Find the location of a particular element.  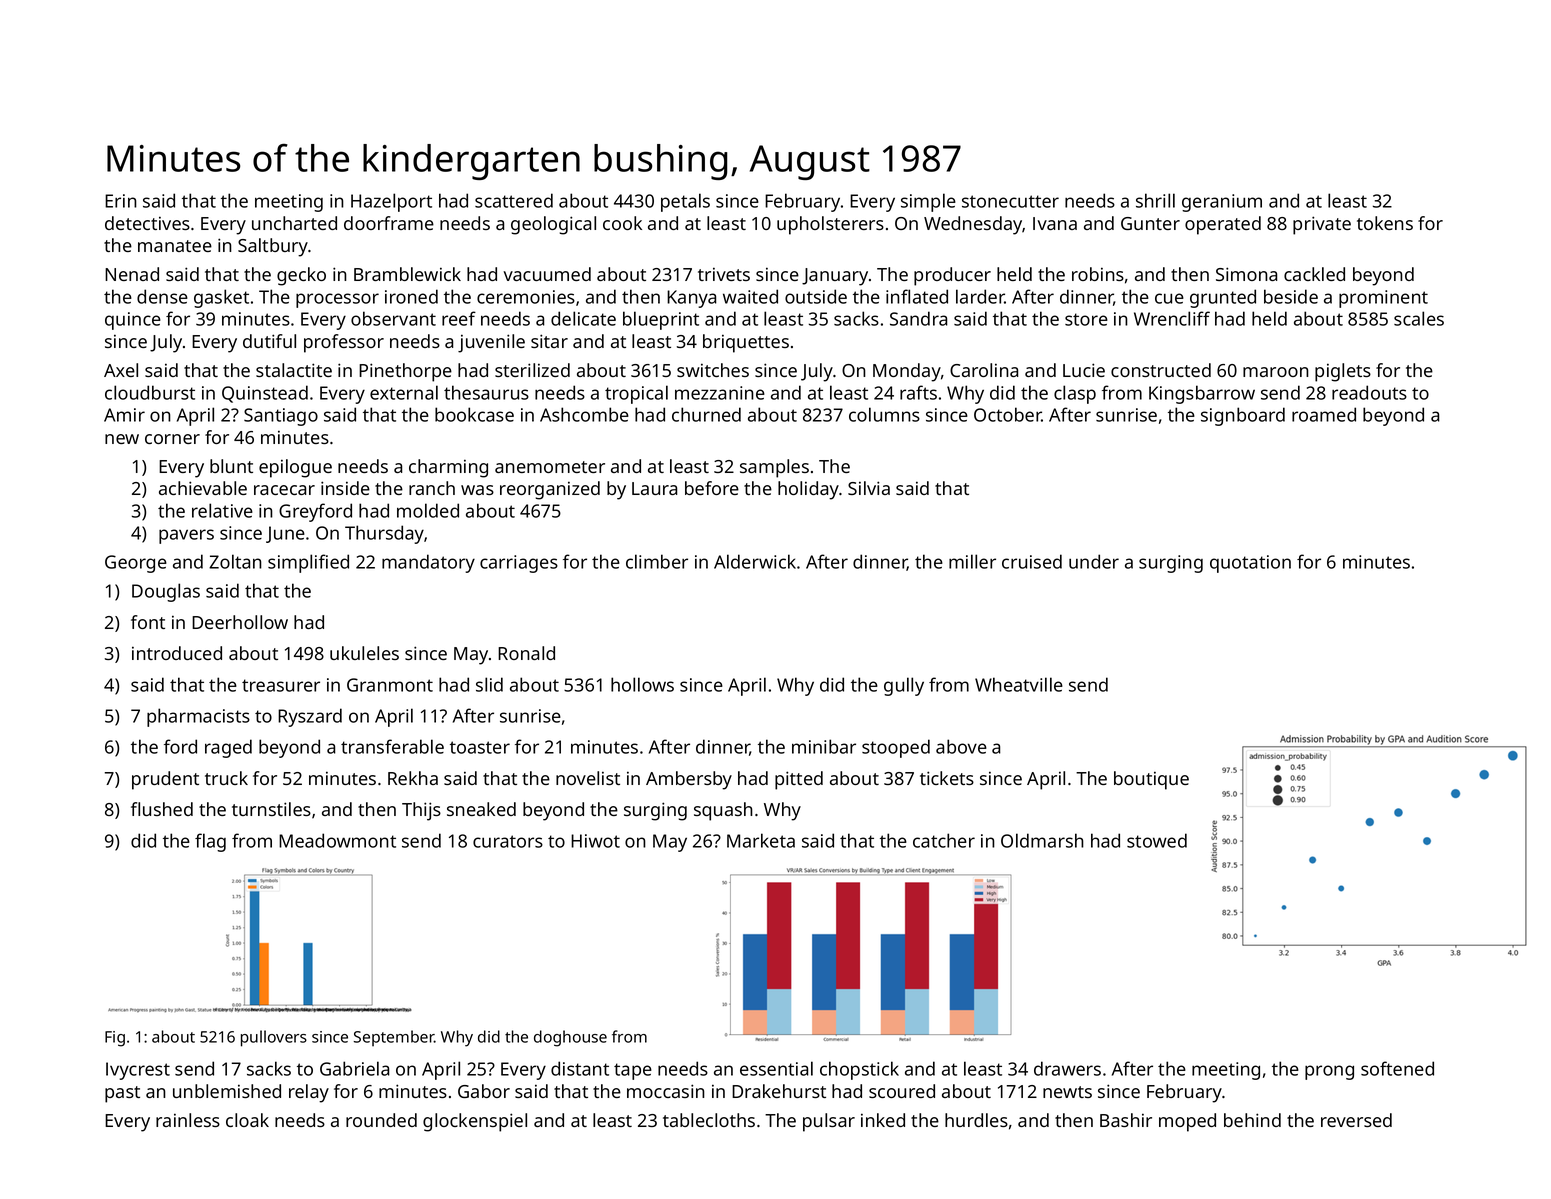

Granmont is located at coordinates (390, 685).
